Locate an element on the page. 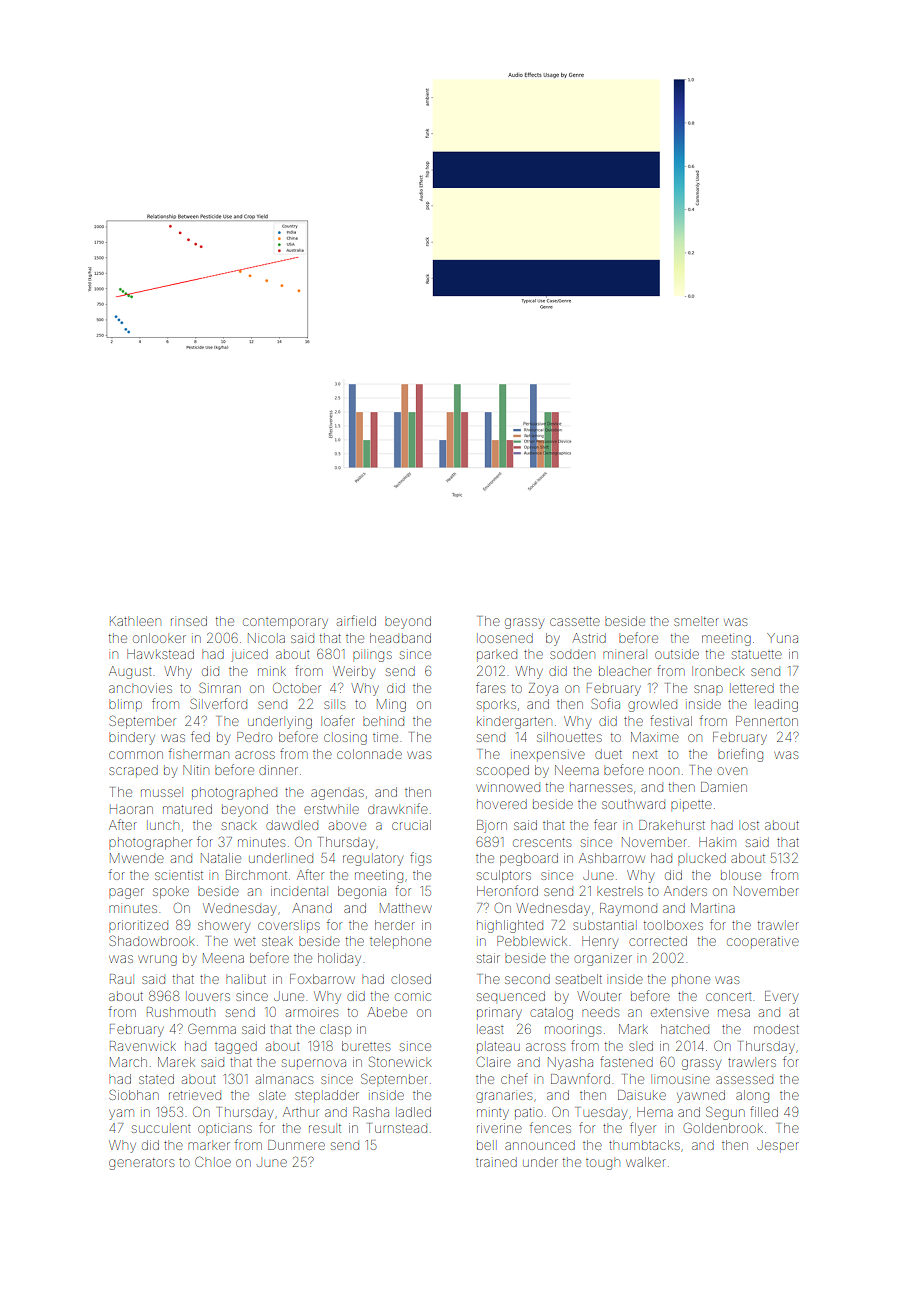 Image resolution: width=908 pixels, height=1316 pixels. pager is located at coordinates (126, 893).
